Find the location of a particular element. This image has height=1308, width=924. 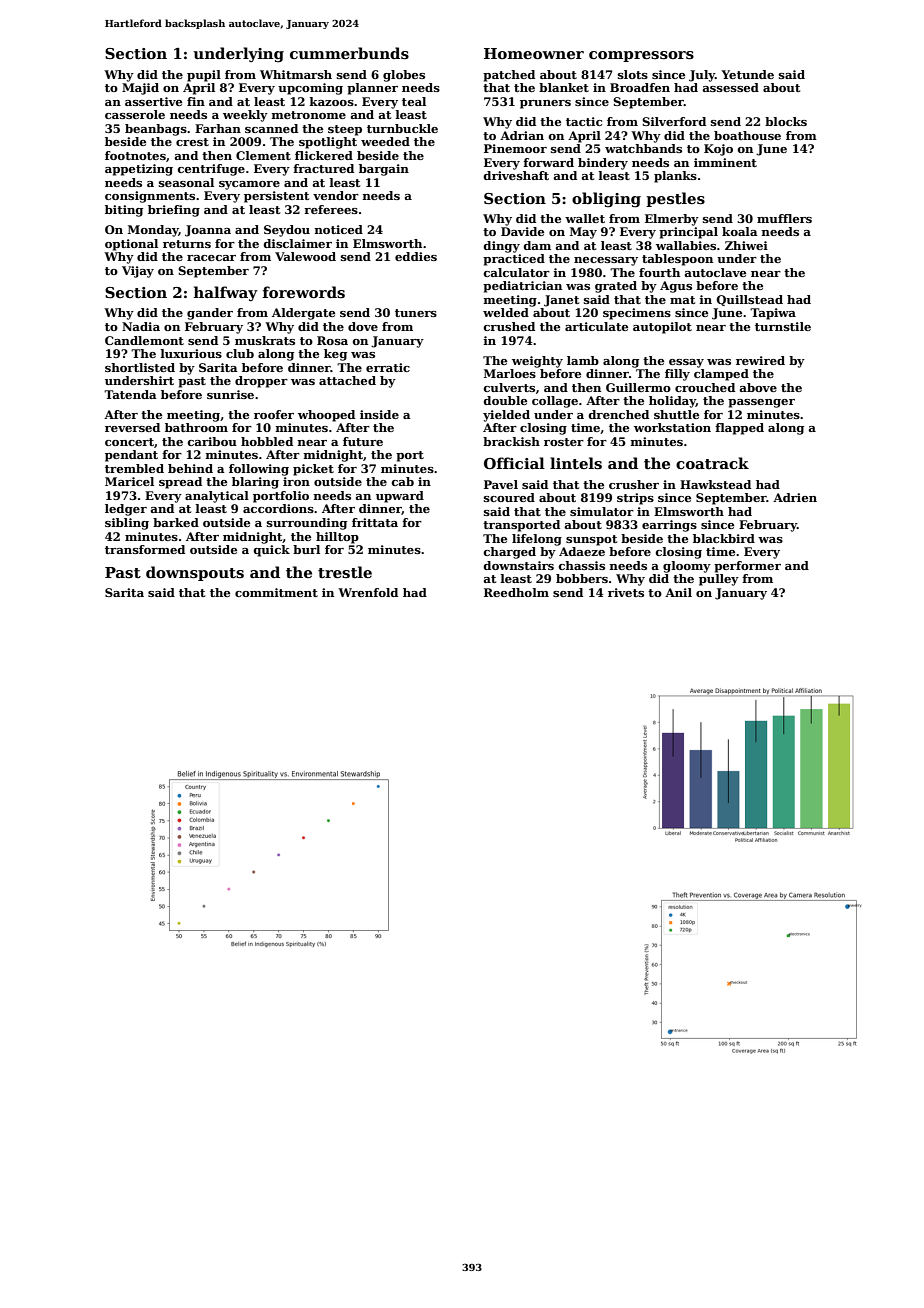

shortlisted is located at coordinates (140, 367).
